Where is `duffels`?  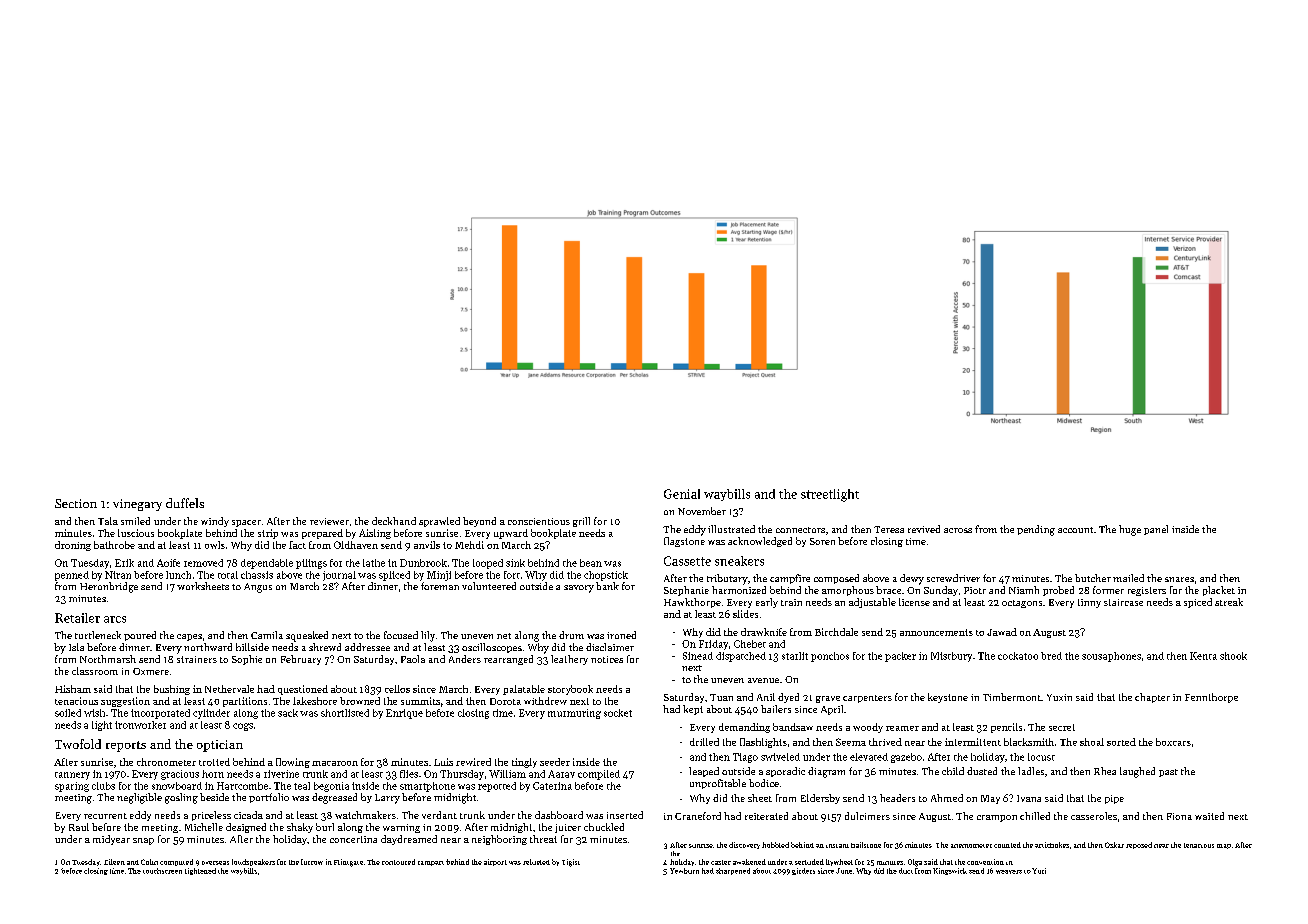 duffels is located at coordinates (185, 503).
